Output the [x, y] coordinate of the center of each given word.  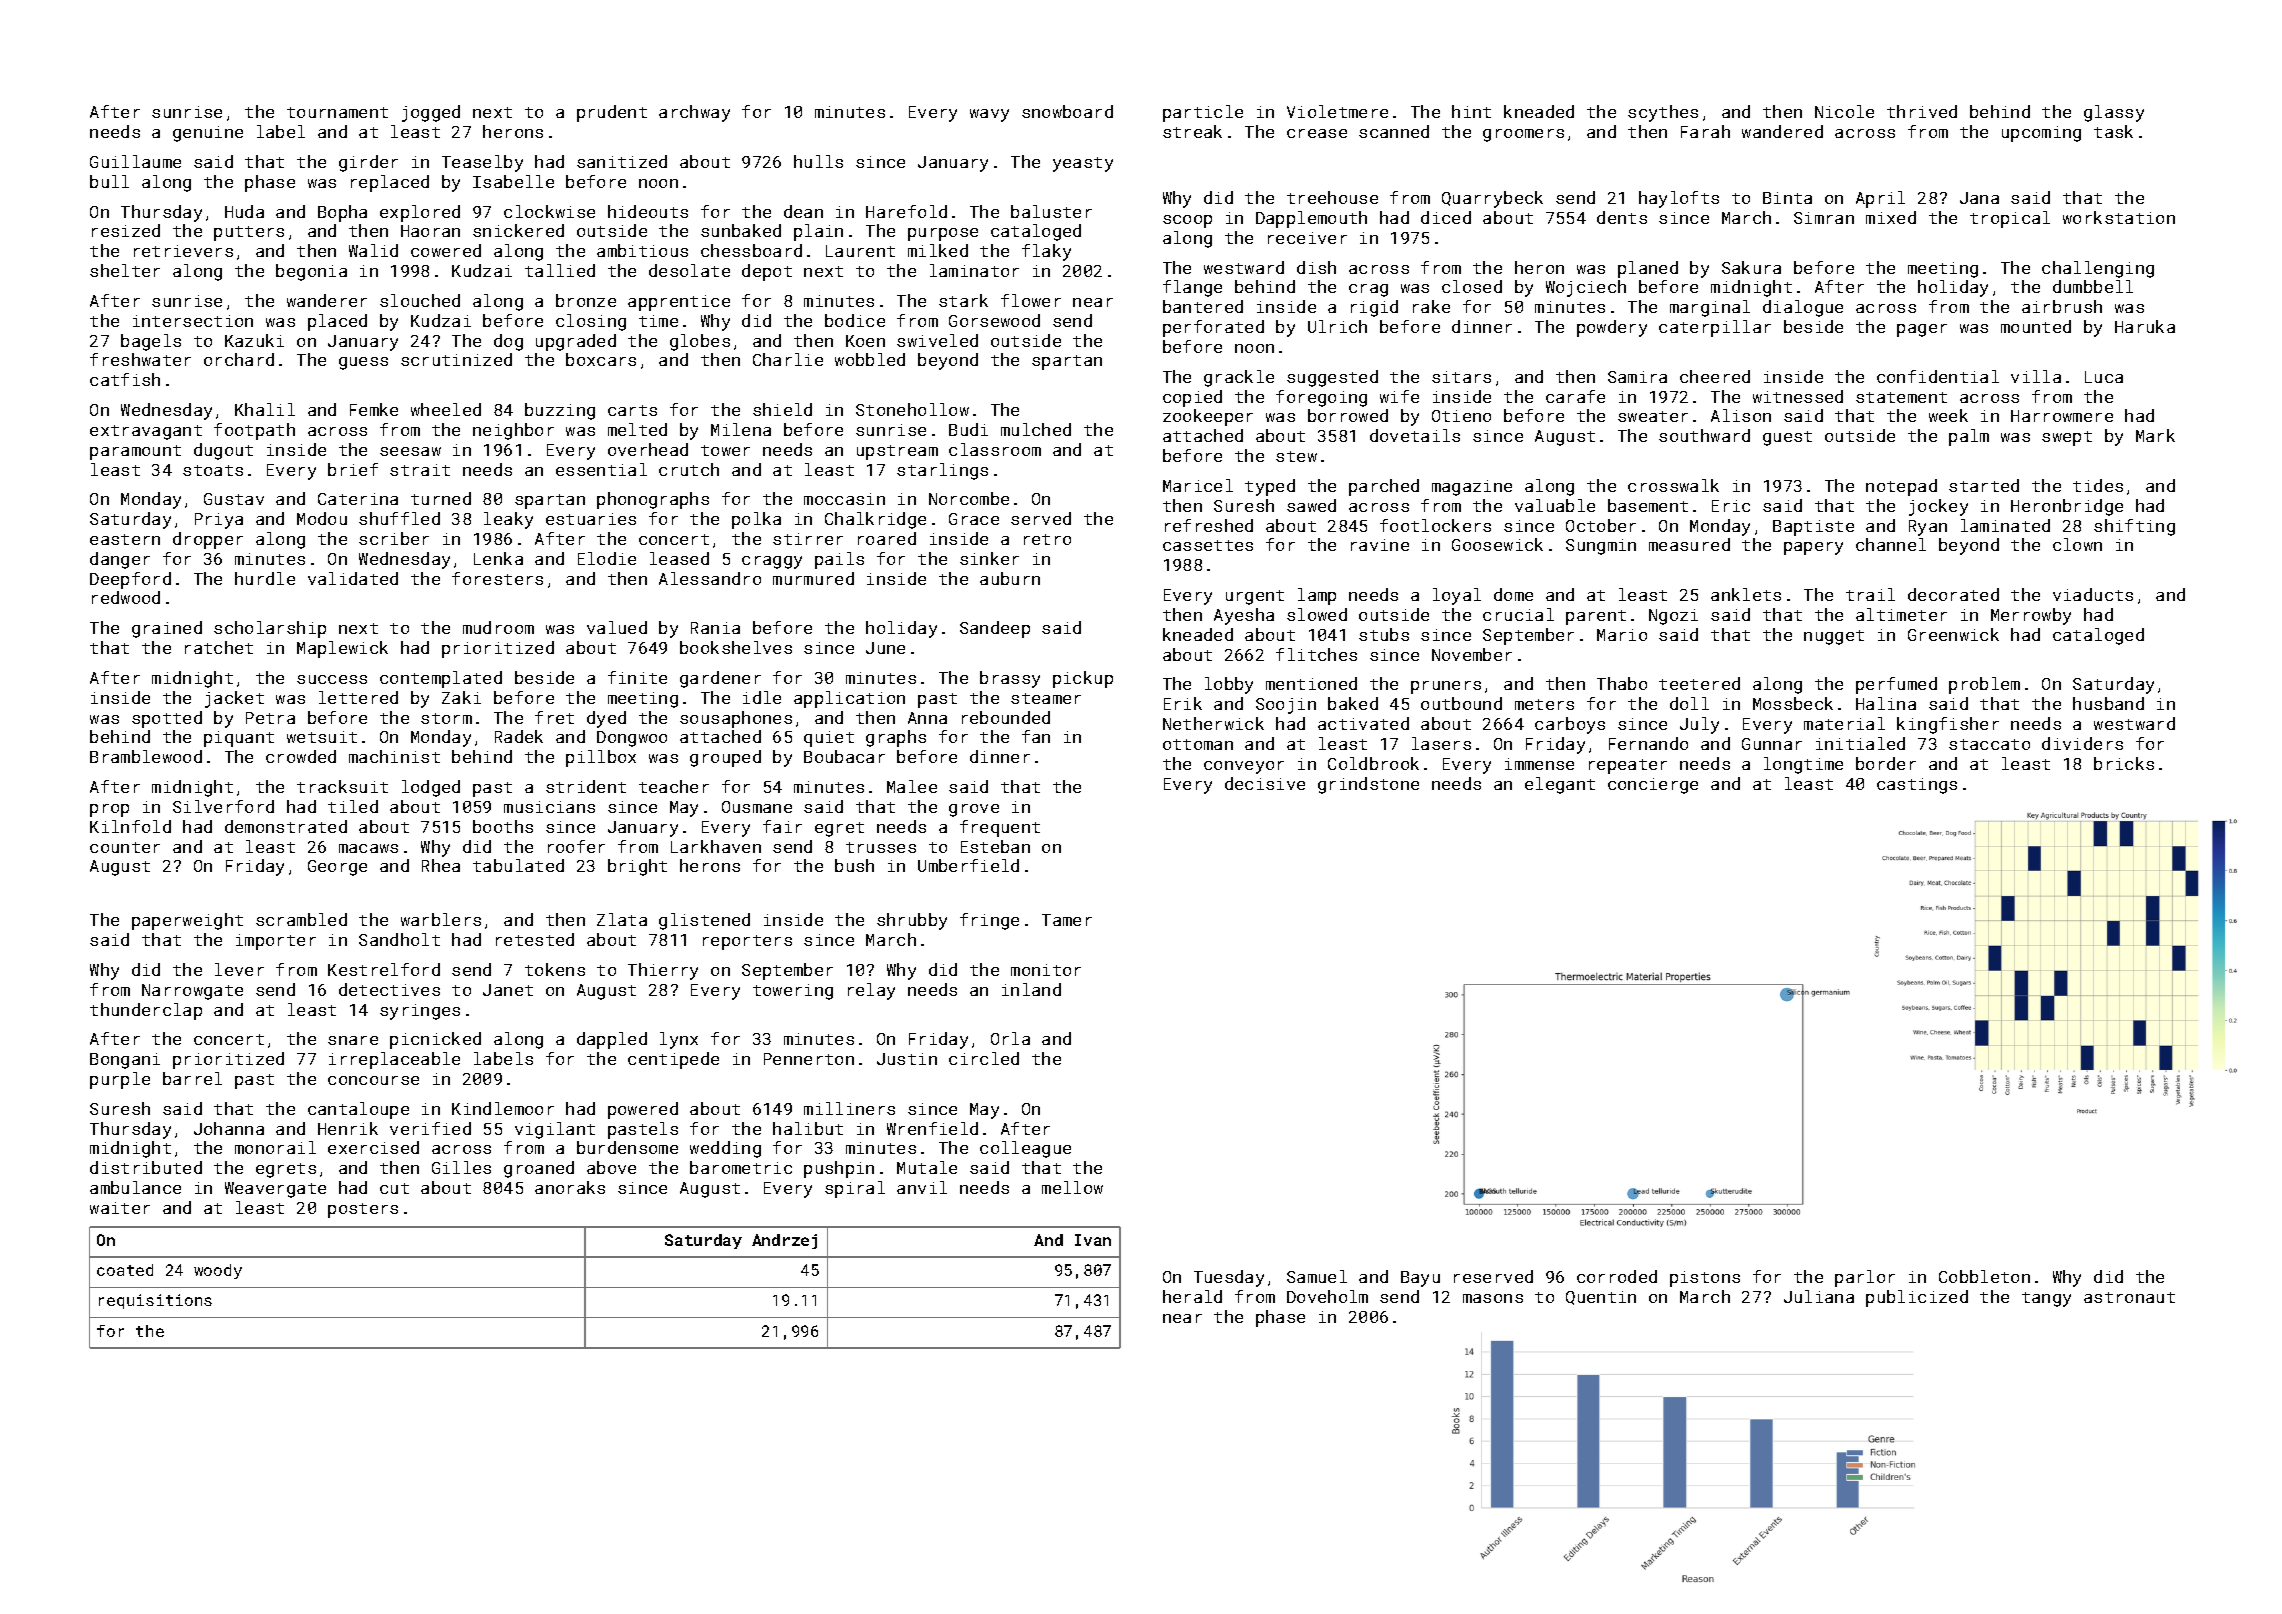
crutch [689, 469]
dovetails [1415, 435]
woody [218, 1271]
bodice [855, 320]
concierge [1653, 786]
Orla [1010, 1038]
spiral [855, 1189]
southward [1704, 435]
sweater [1653, 416]
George [337, 868]
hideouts [648, 211]
